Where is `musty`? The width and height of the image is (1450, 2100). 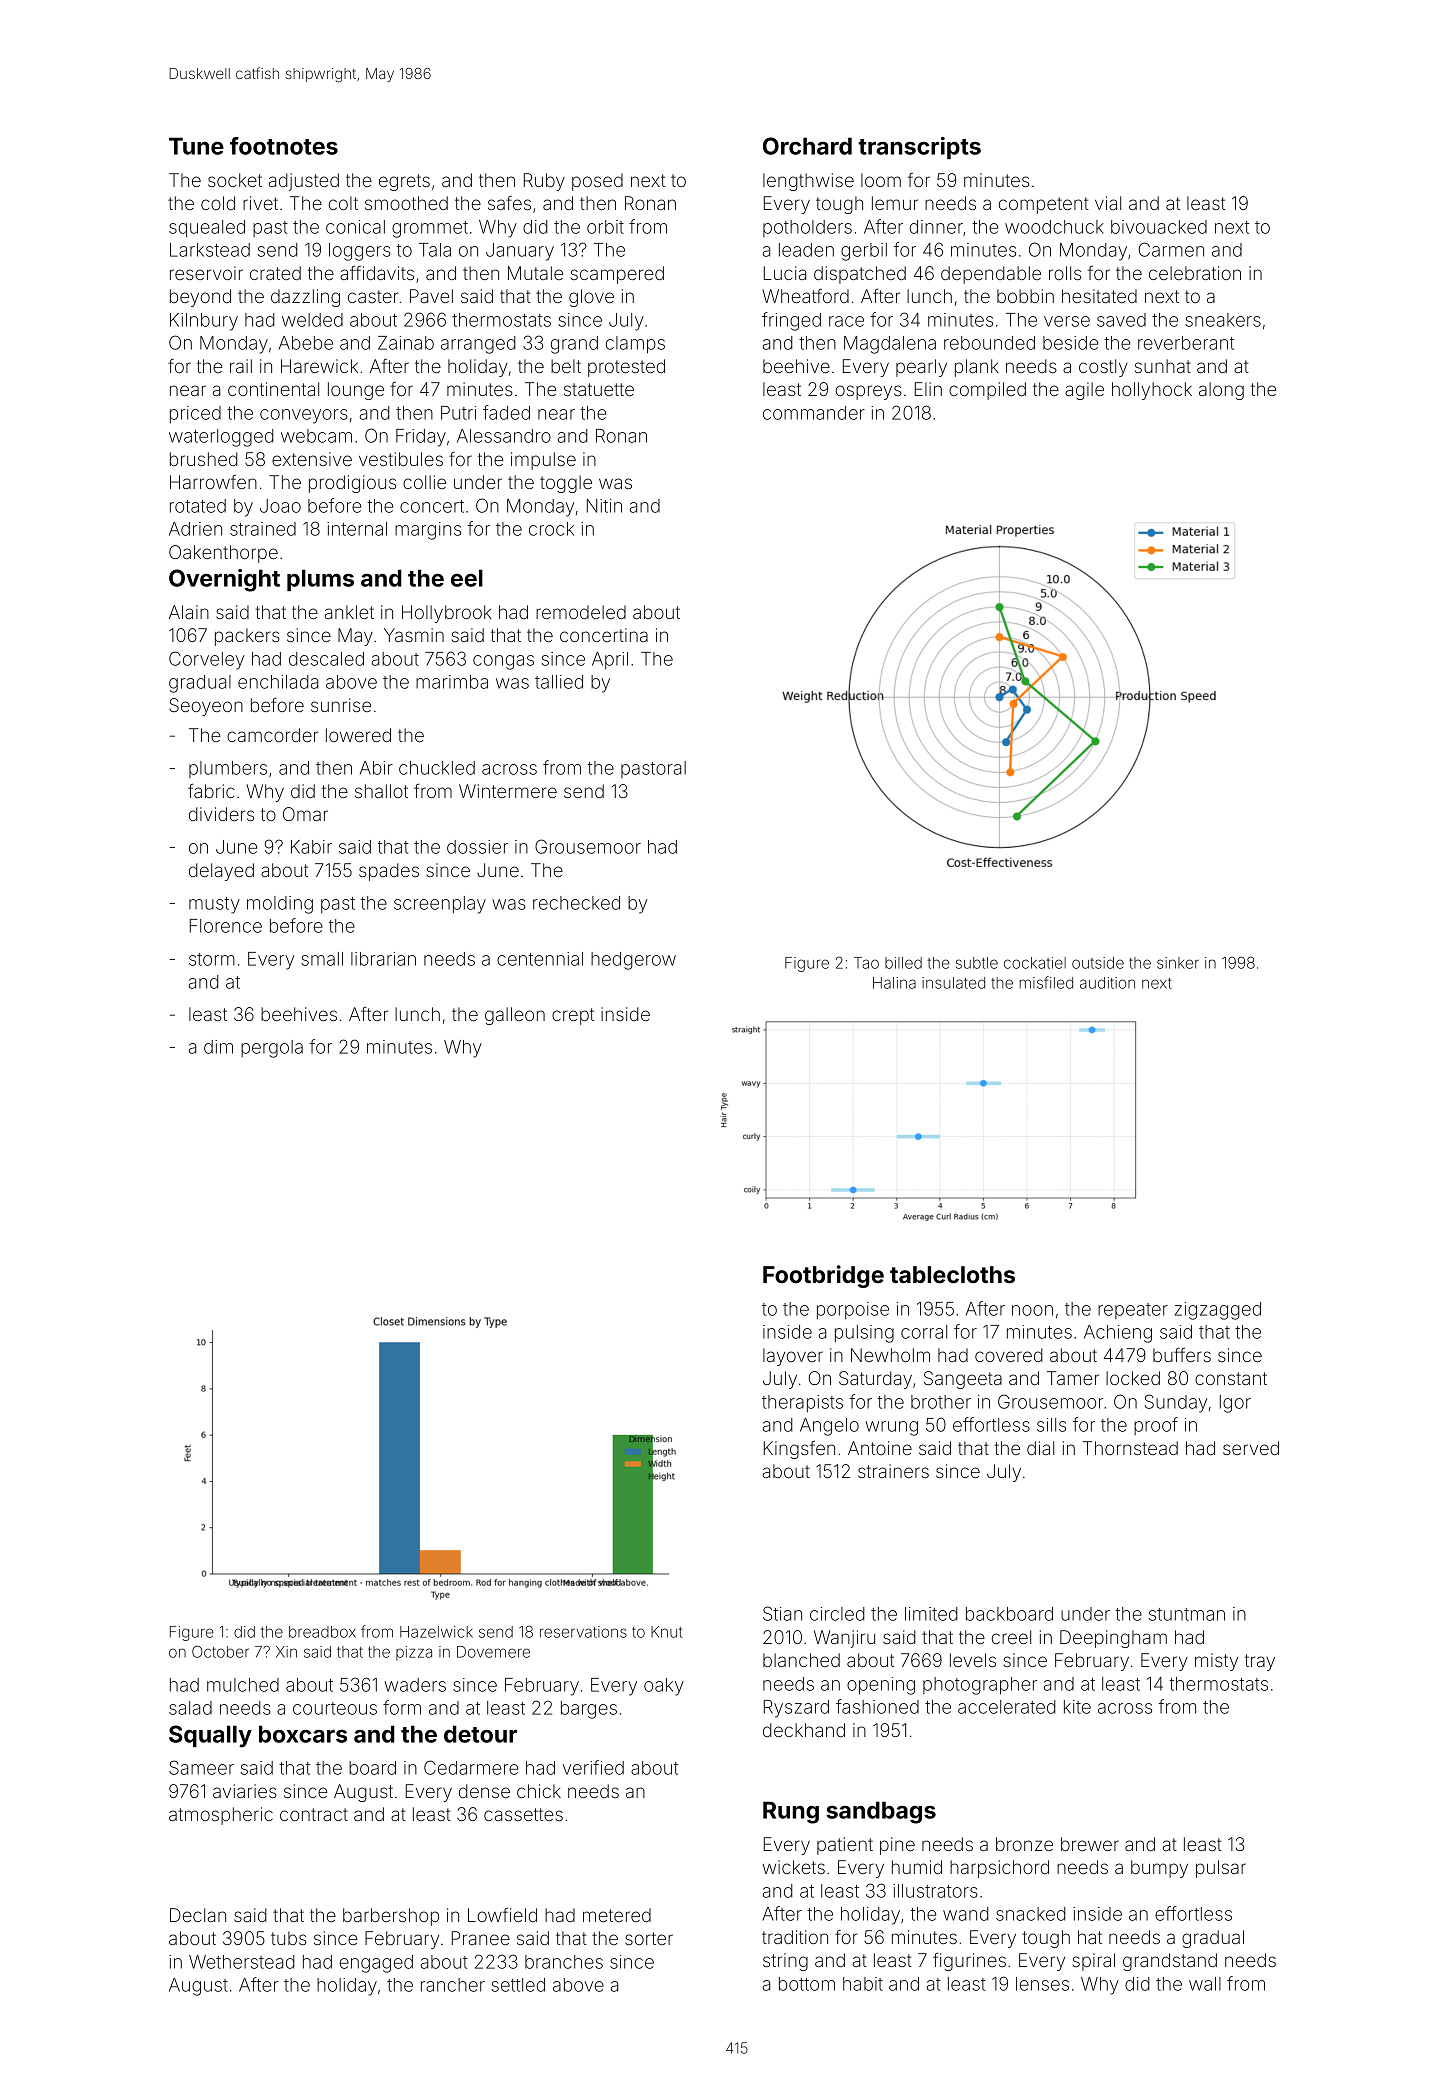
musty is located at coordinates (214, 905).
